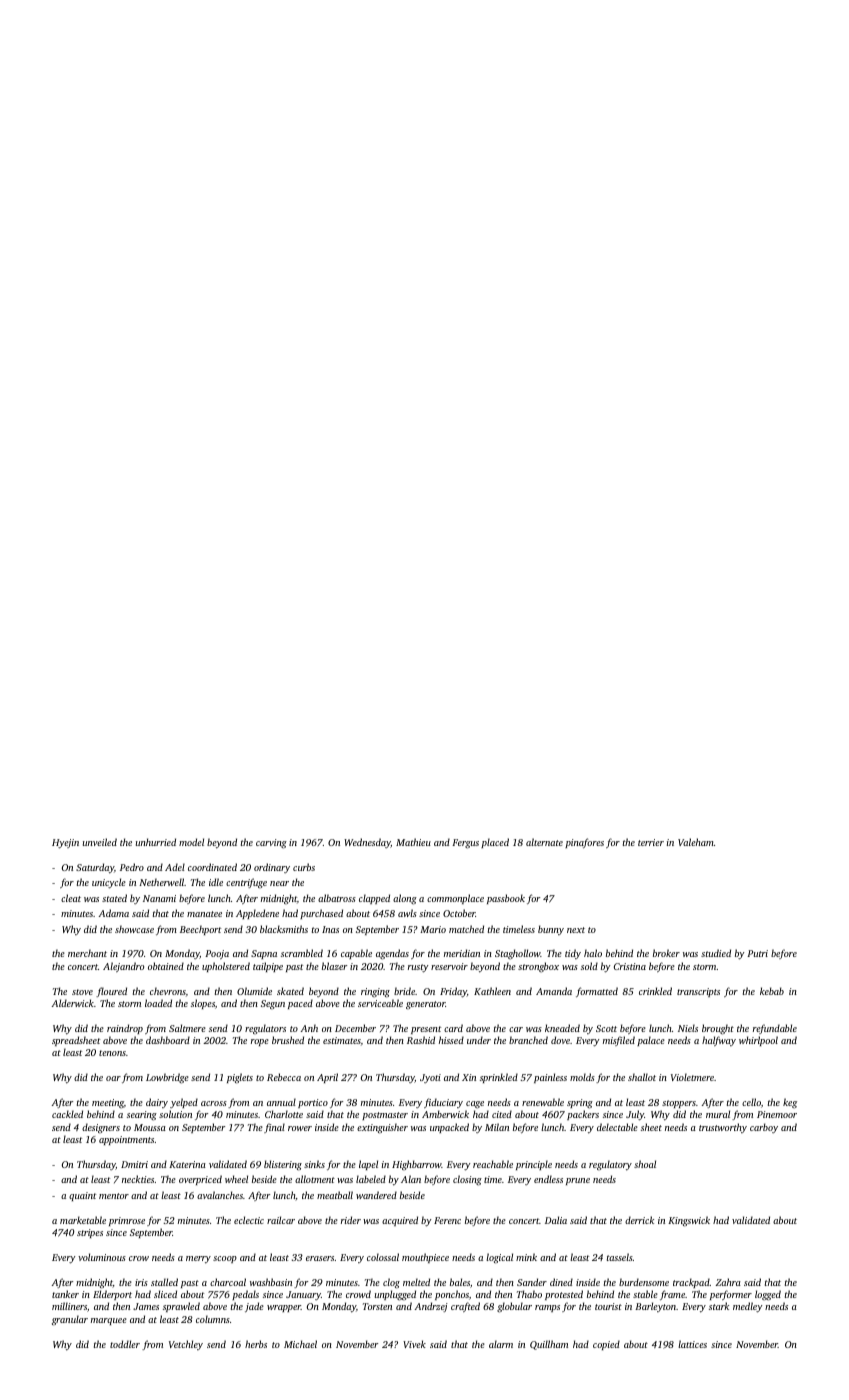  Describe the element at coordinates (203, 1004) in the screenshot. I see `slopes` at that location.
